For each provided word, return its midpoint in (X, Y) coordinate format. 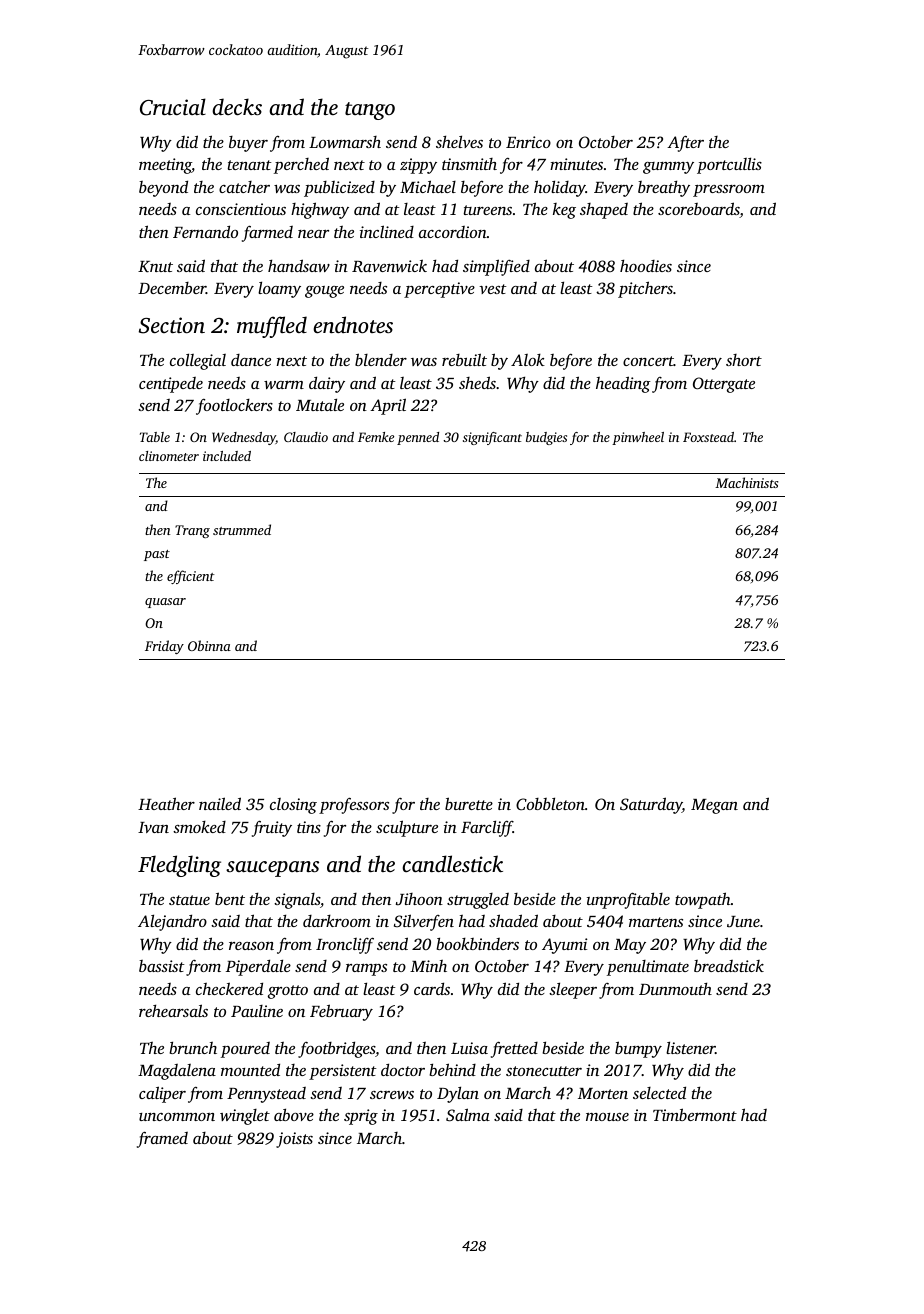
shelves (459, 141)
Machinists (746, 482)
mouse (607, 1117)
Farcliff (487, 828)
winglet (245, 1117)
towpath (703, 900)
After (685, 143)
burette (469, 803)
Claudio (306, 437)
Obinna (209, 645)
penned (418, 438)
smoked (199, 827)
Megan (714, 806)
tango (370, 111)
